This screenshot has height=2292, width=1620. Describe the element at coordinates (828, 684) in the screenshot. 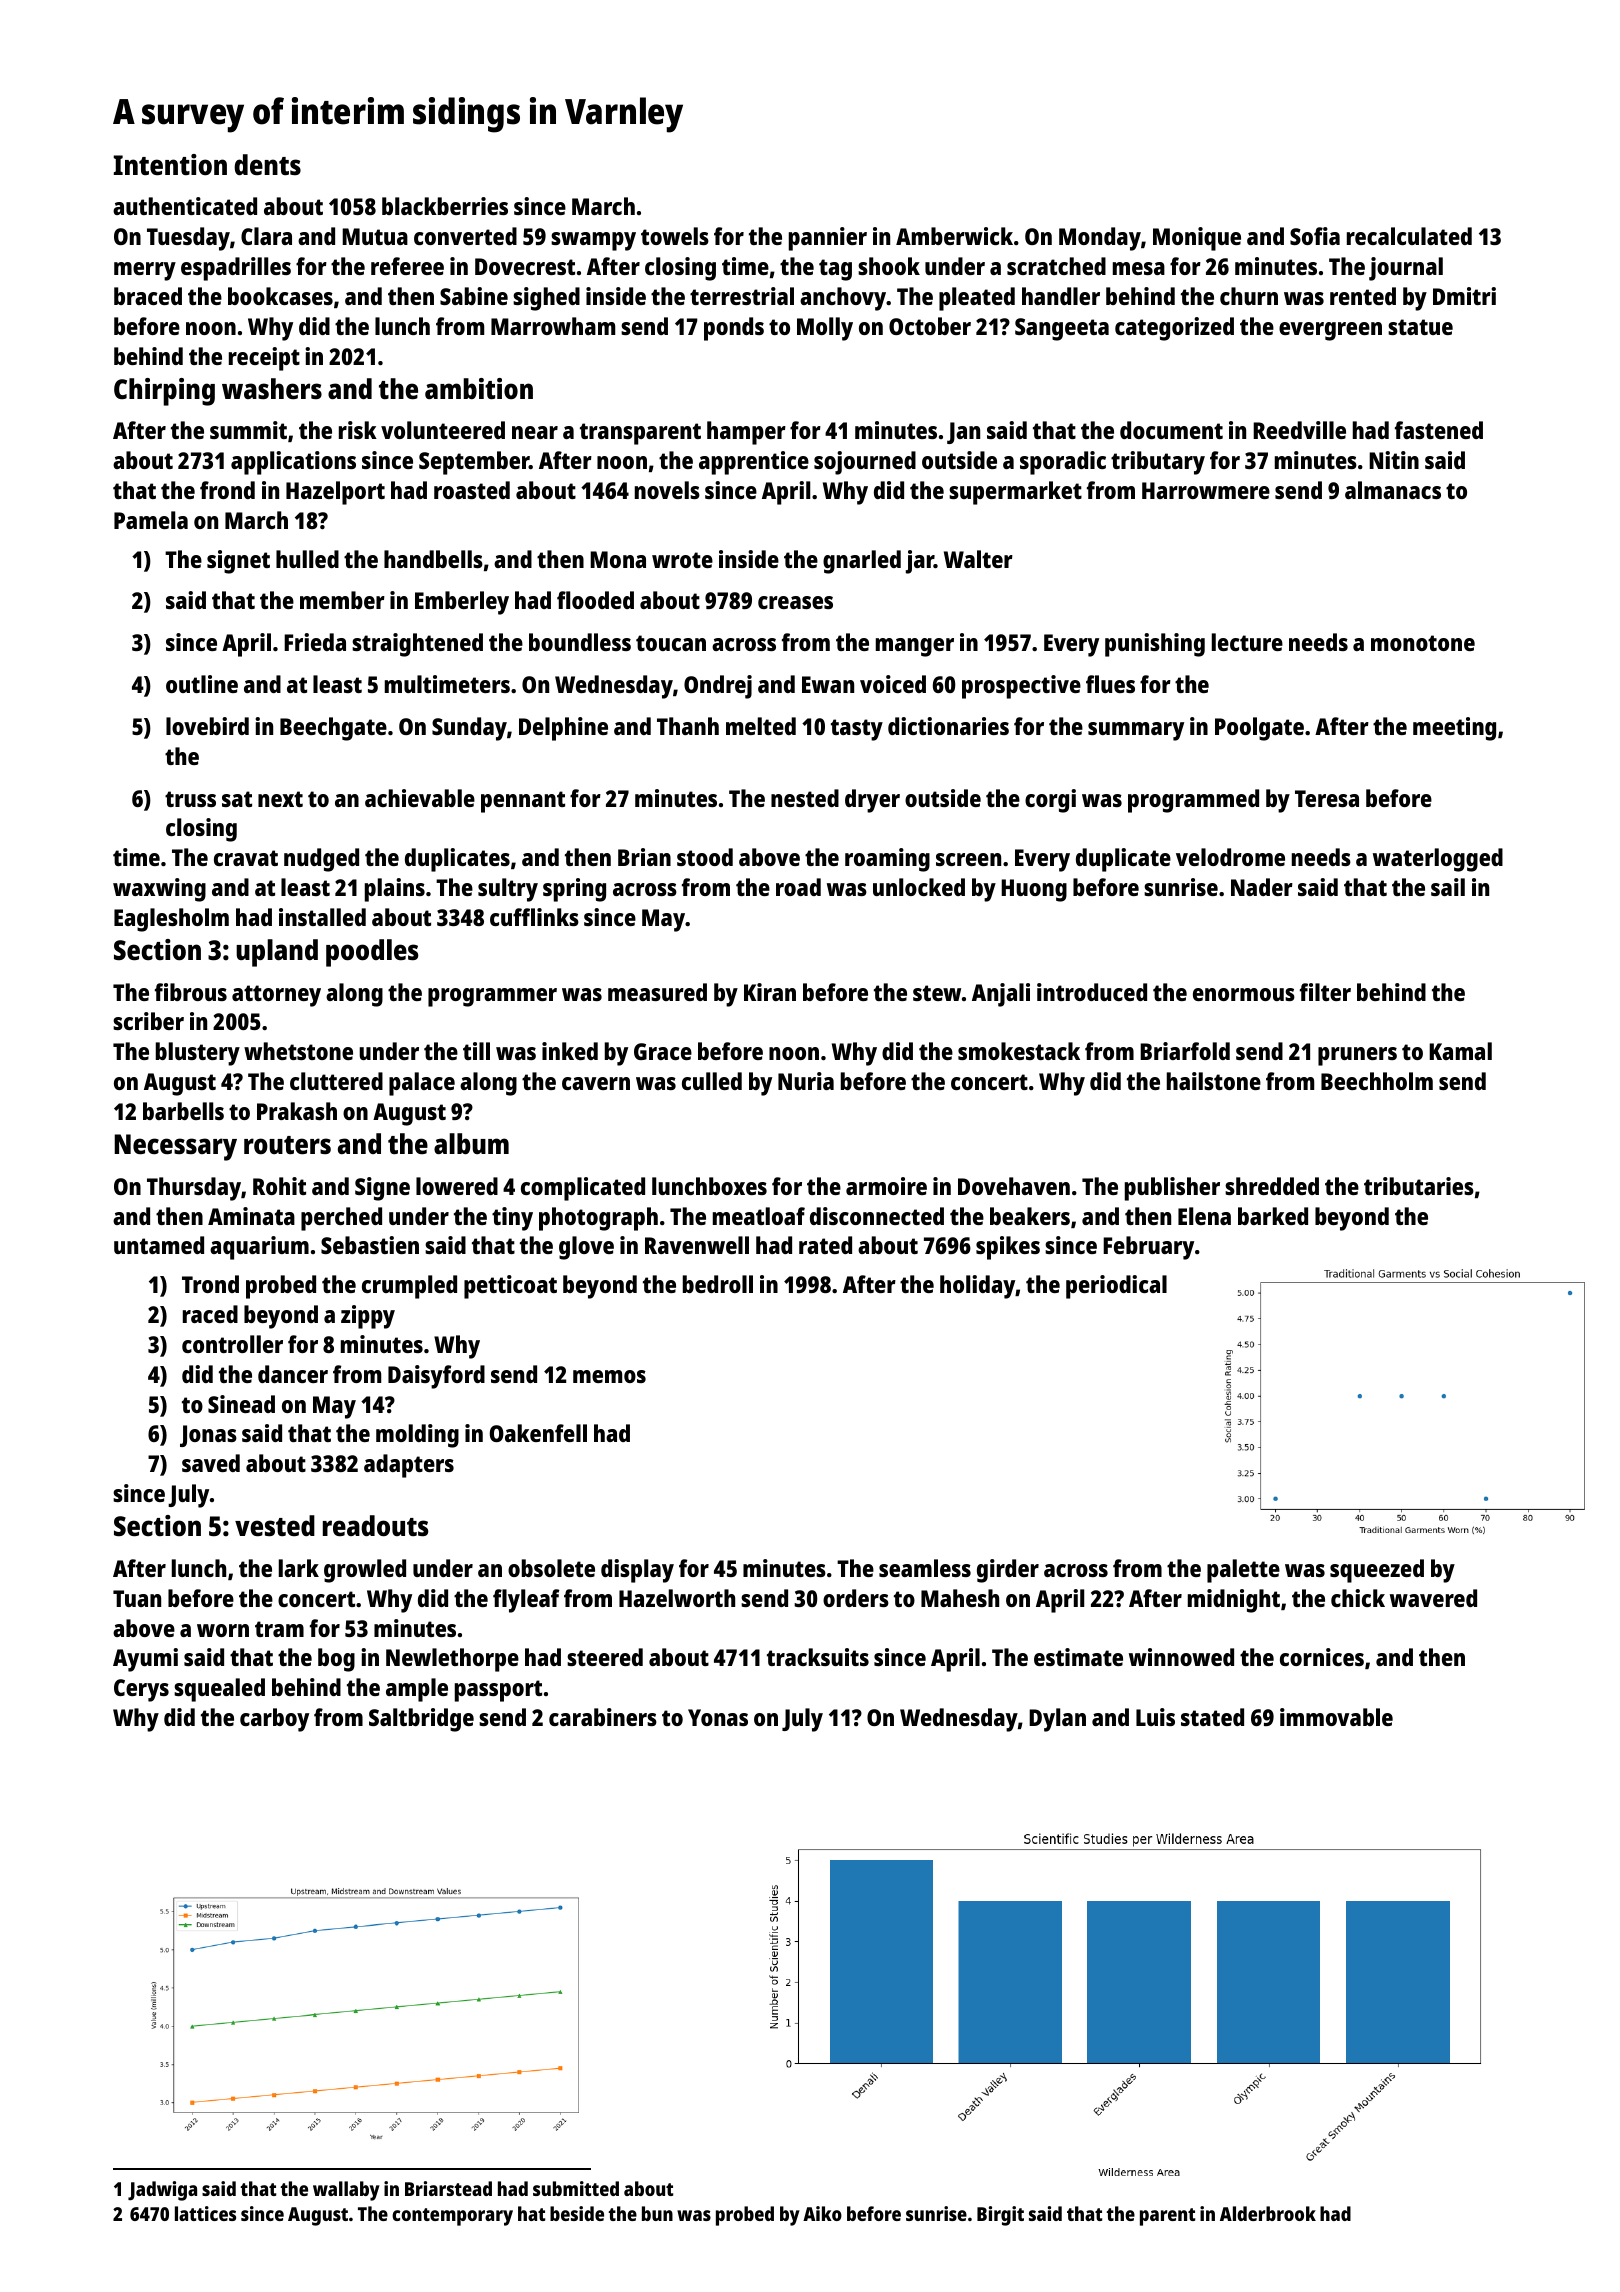

I see `Ewan` at that location.
